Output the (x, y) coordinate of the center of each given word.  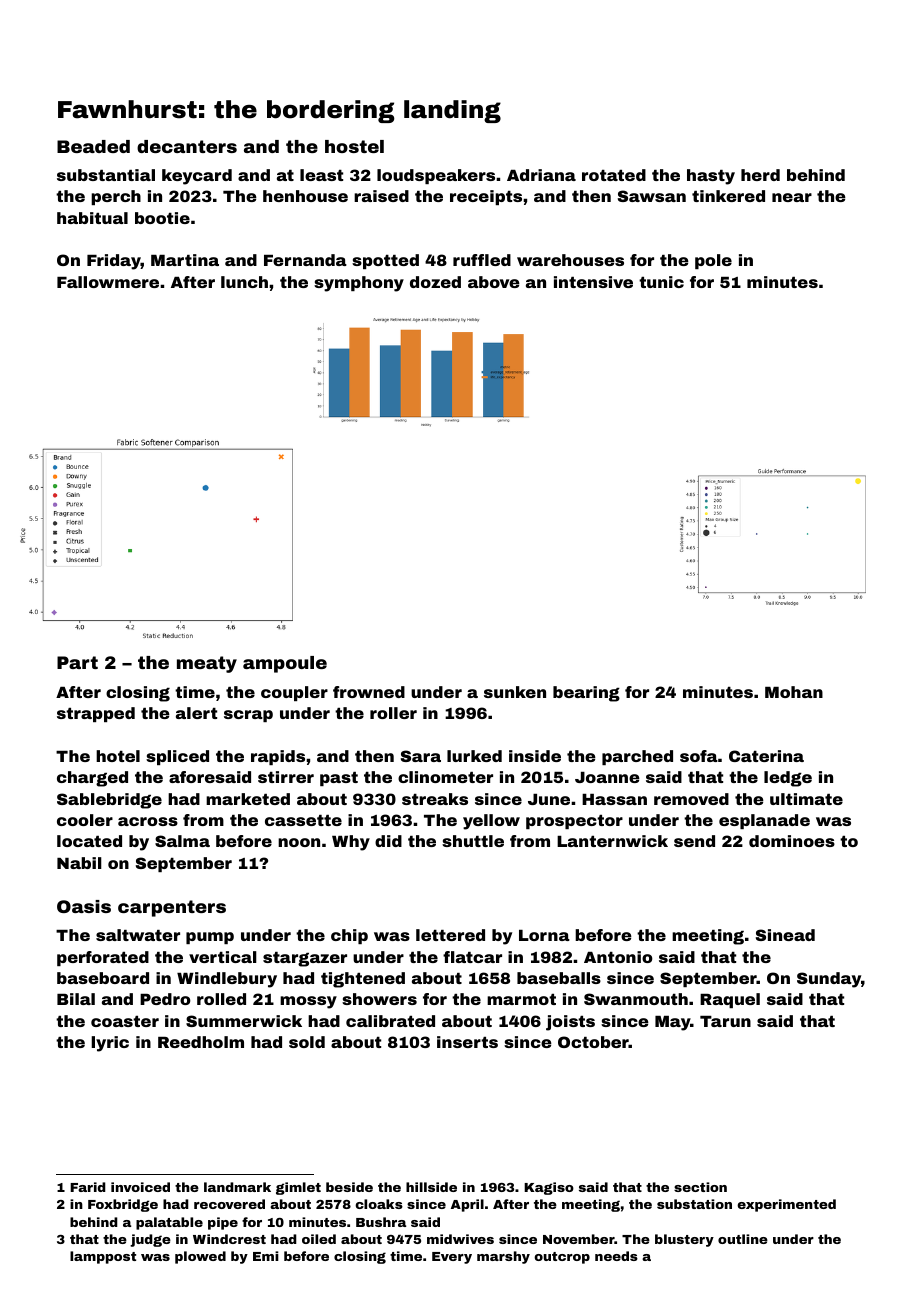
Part (77, 662)
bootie (162, 218)
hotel (118, 756)
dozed (435, 282)
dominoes (792, 841)
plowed (200, 1257)
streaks (435, 799)
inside (535, 756)
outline (743, 1239)
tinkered (728, 196)
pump (210, 938)
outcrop (562, 1258)
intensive (593, 282)
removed (691, 799)
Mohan (794, 692)
